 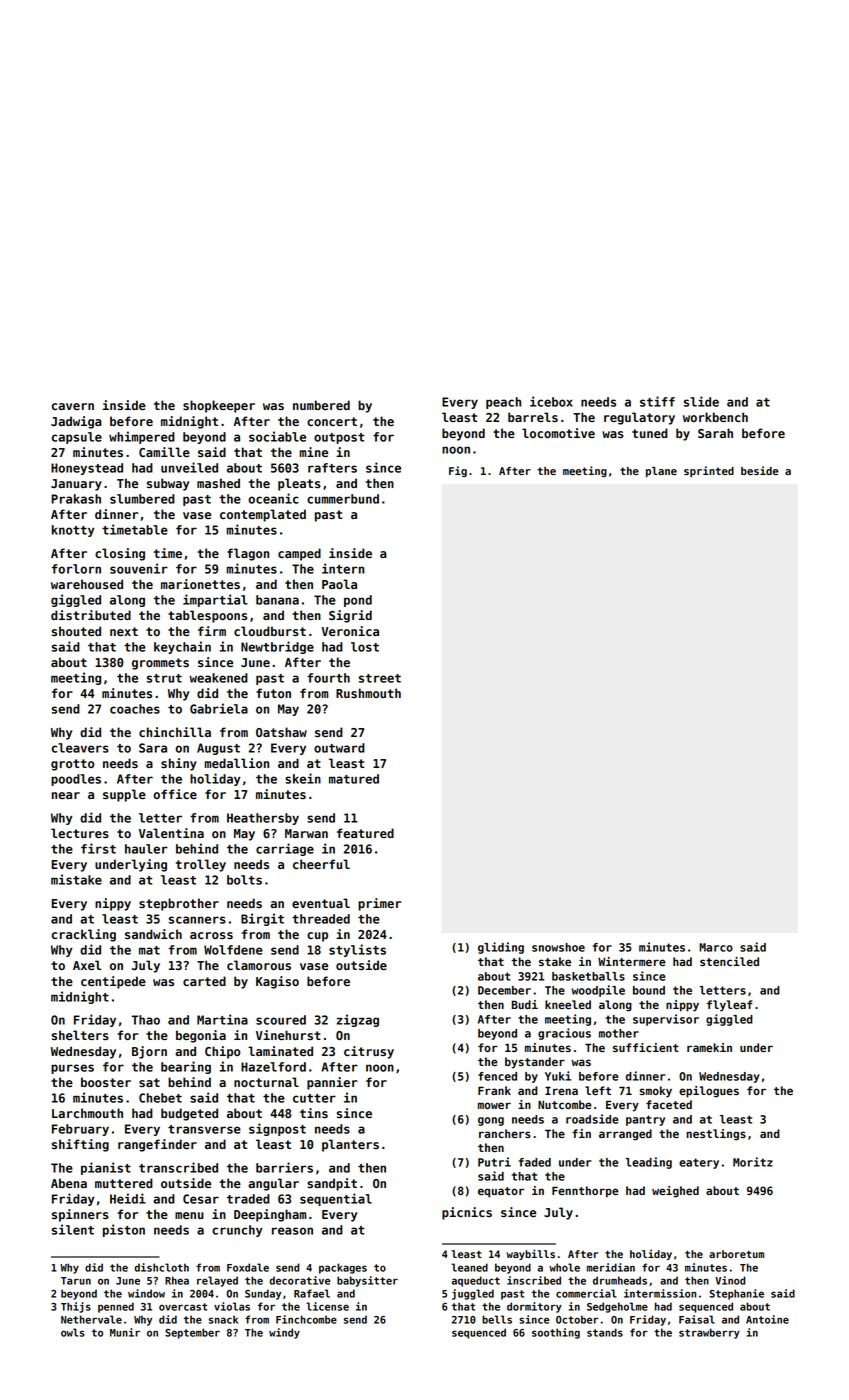 I want to click on owls, so click(x=73, y=1332).
